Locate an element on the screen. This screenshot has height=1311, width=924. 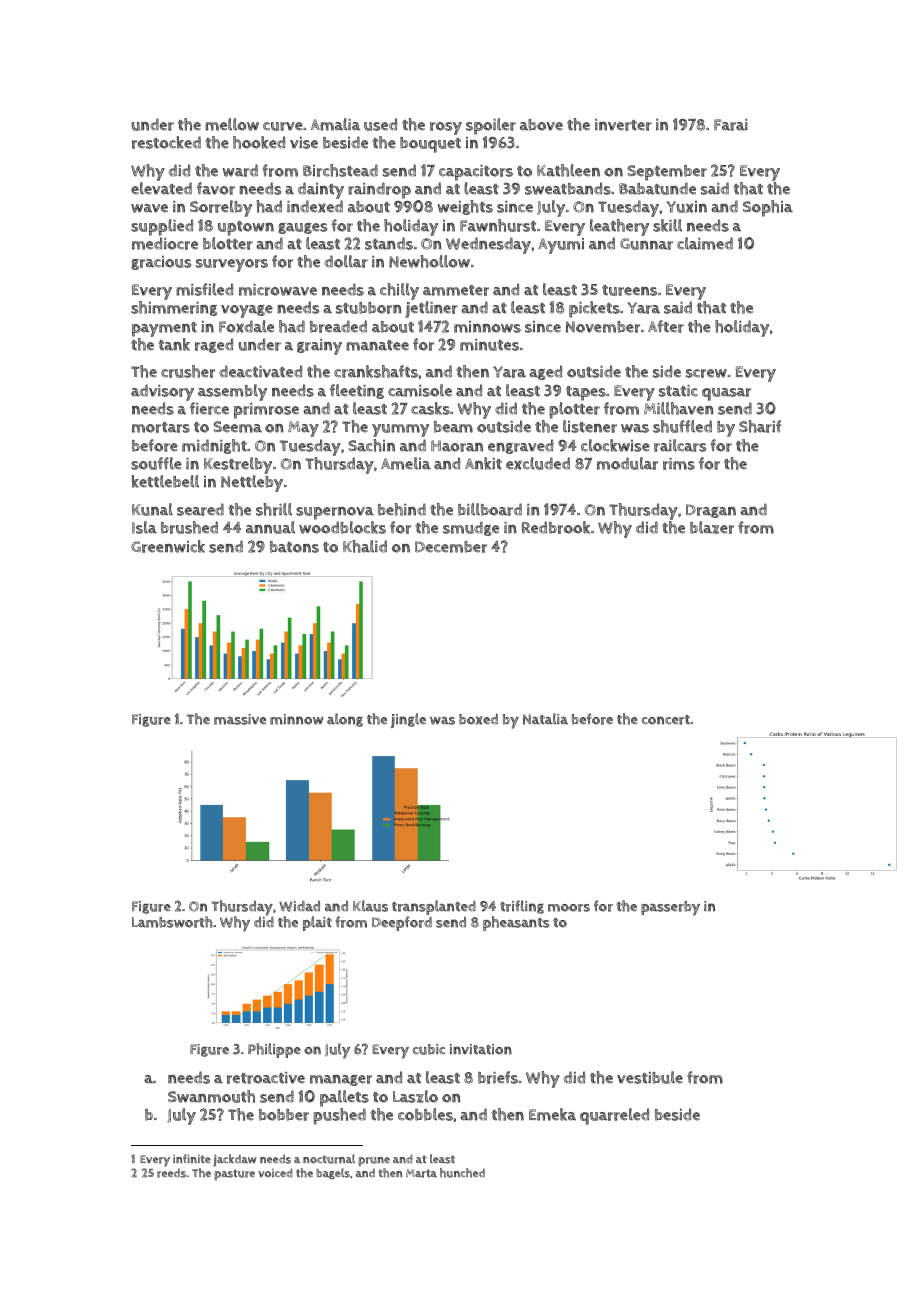
Sophia is located at coordinates (768, 208).
